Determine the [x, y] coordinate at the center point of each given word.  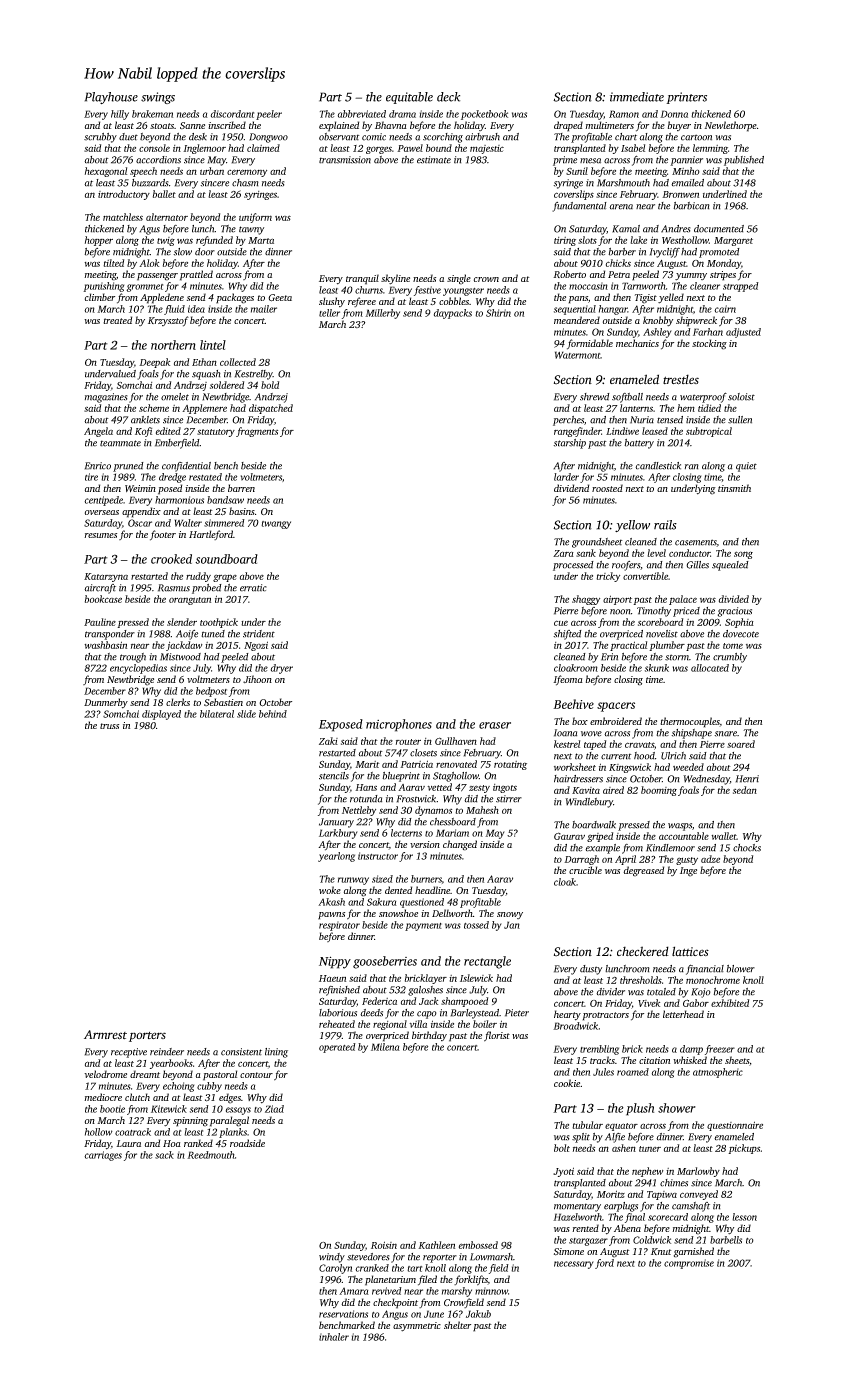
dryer [282, 669]
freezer [720, 1050]
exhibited [730, 1003]
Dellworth [452, 913]
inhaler [334, 1337]
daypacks [453, 314]
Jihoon [257, 679]
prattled [196, 275]
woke [330, 890]
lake [638, 240]
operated [337, 1048]
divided [734, 599]
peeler [269, 115]
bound [439, 148]
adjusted [743, 333]
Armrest [105, 1035]
